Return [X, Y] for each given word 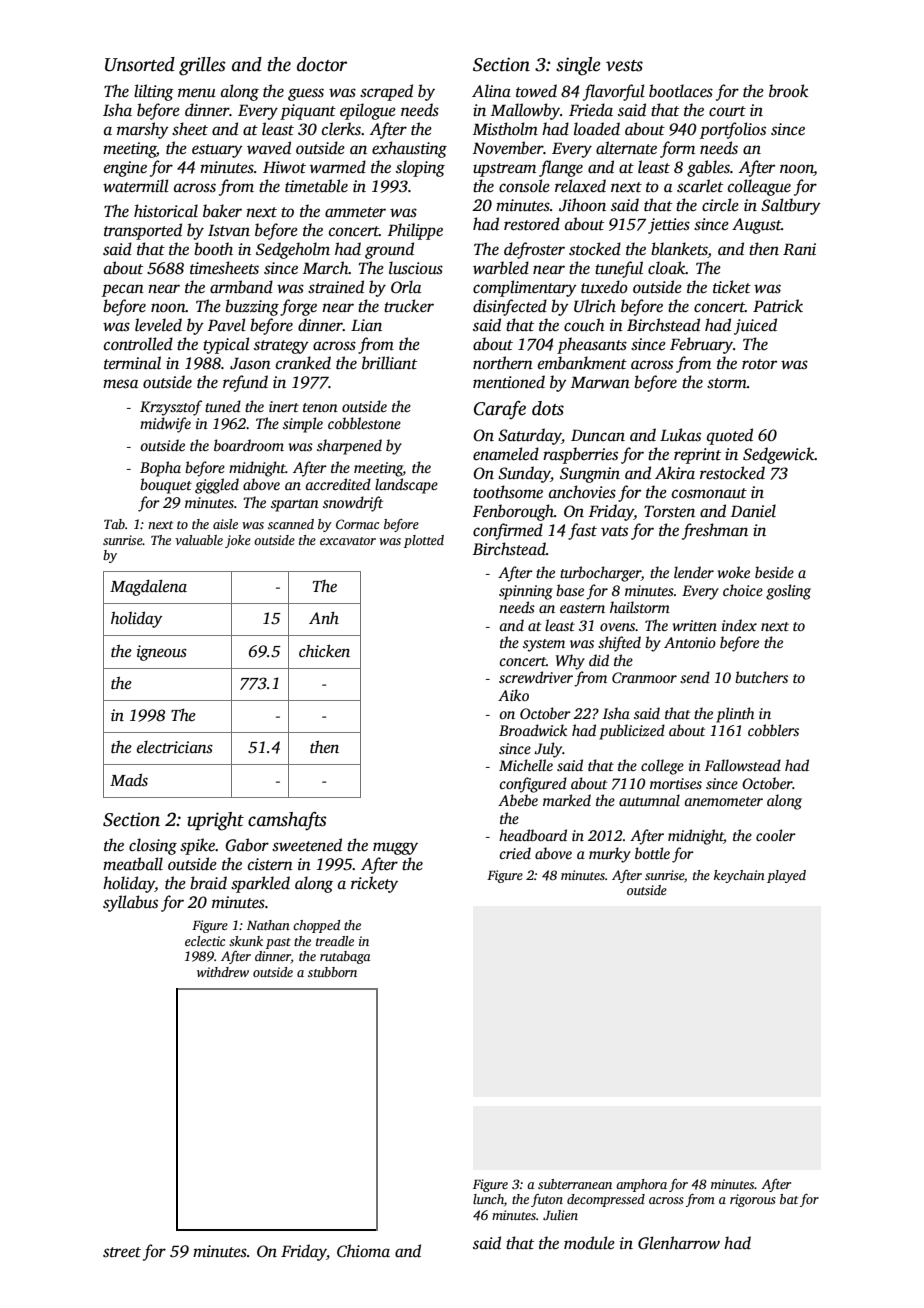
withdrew [223, 972]
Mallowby [525, 111]
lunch [488, 1199]
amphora [641, 1185]
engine [125, 169]
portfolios [733, 130]
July [548, 750]
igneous [162, 653]
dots [548, 408]
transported [143, 231]
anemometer [723, 801]
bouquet [166, 486]
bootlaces [681, 91]
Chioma [363, 1251]
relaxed [580, 185]
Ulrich [595, 306]
